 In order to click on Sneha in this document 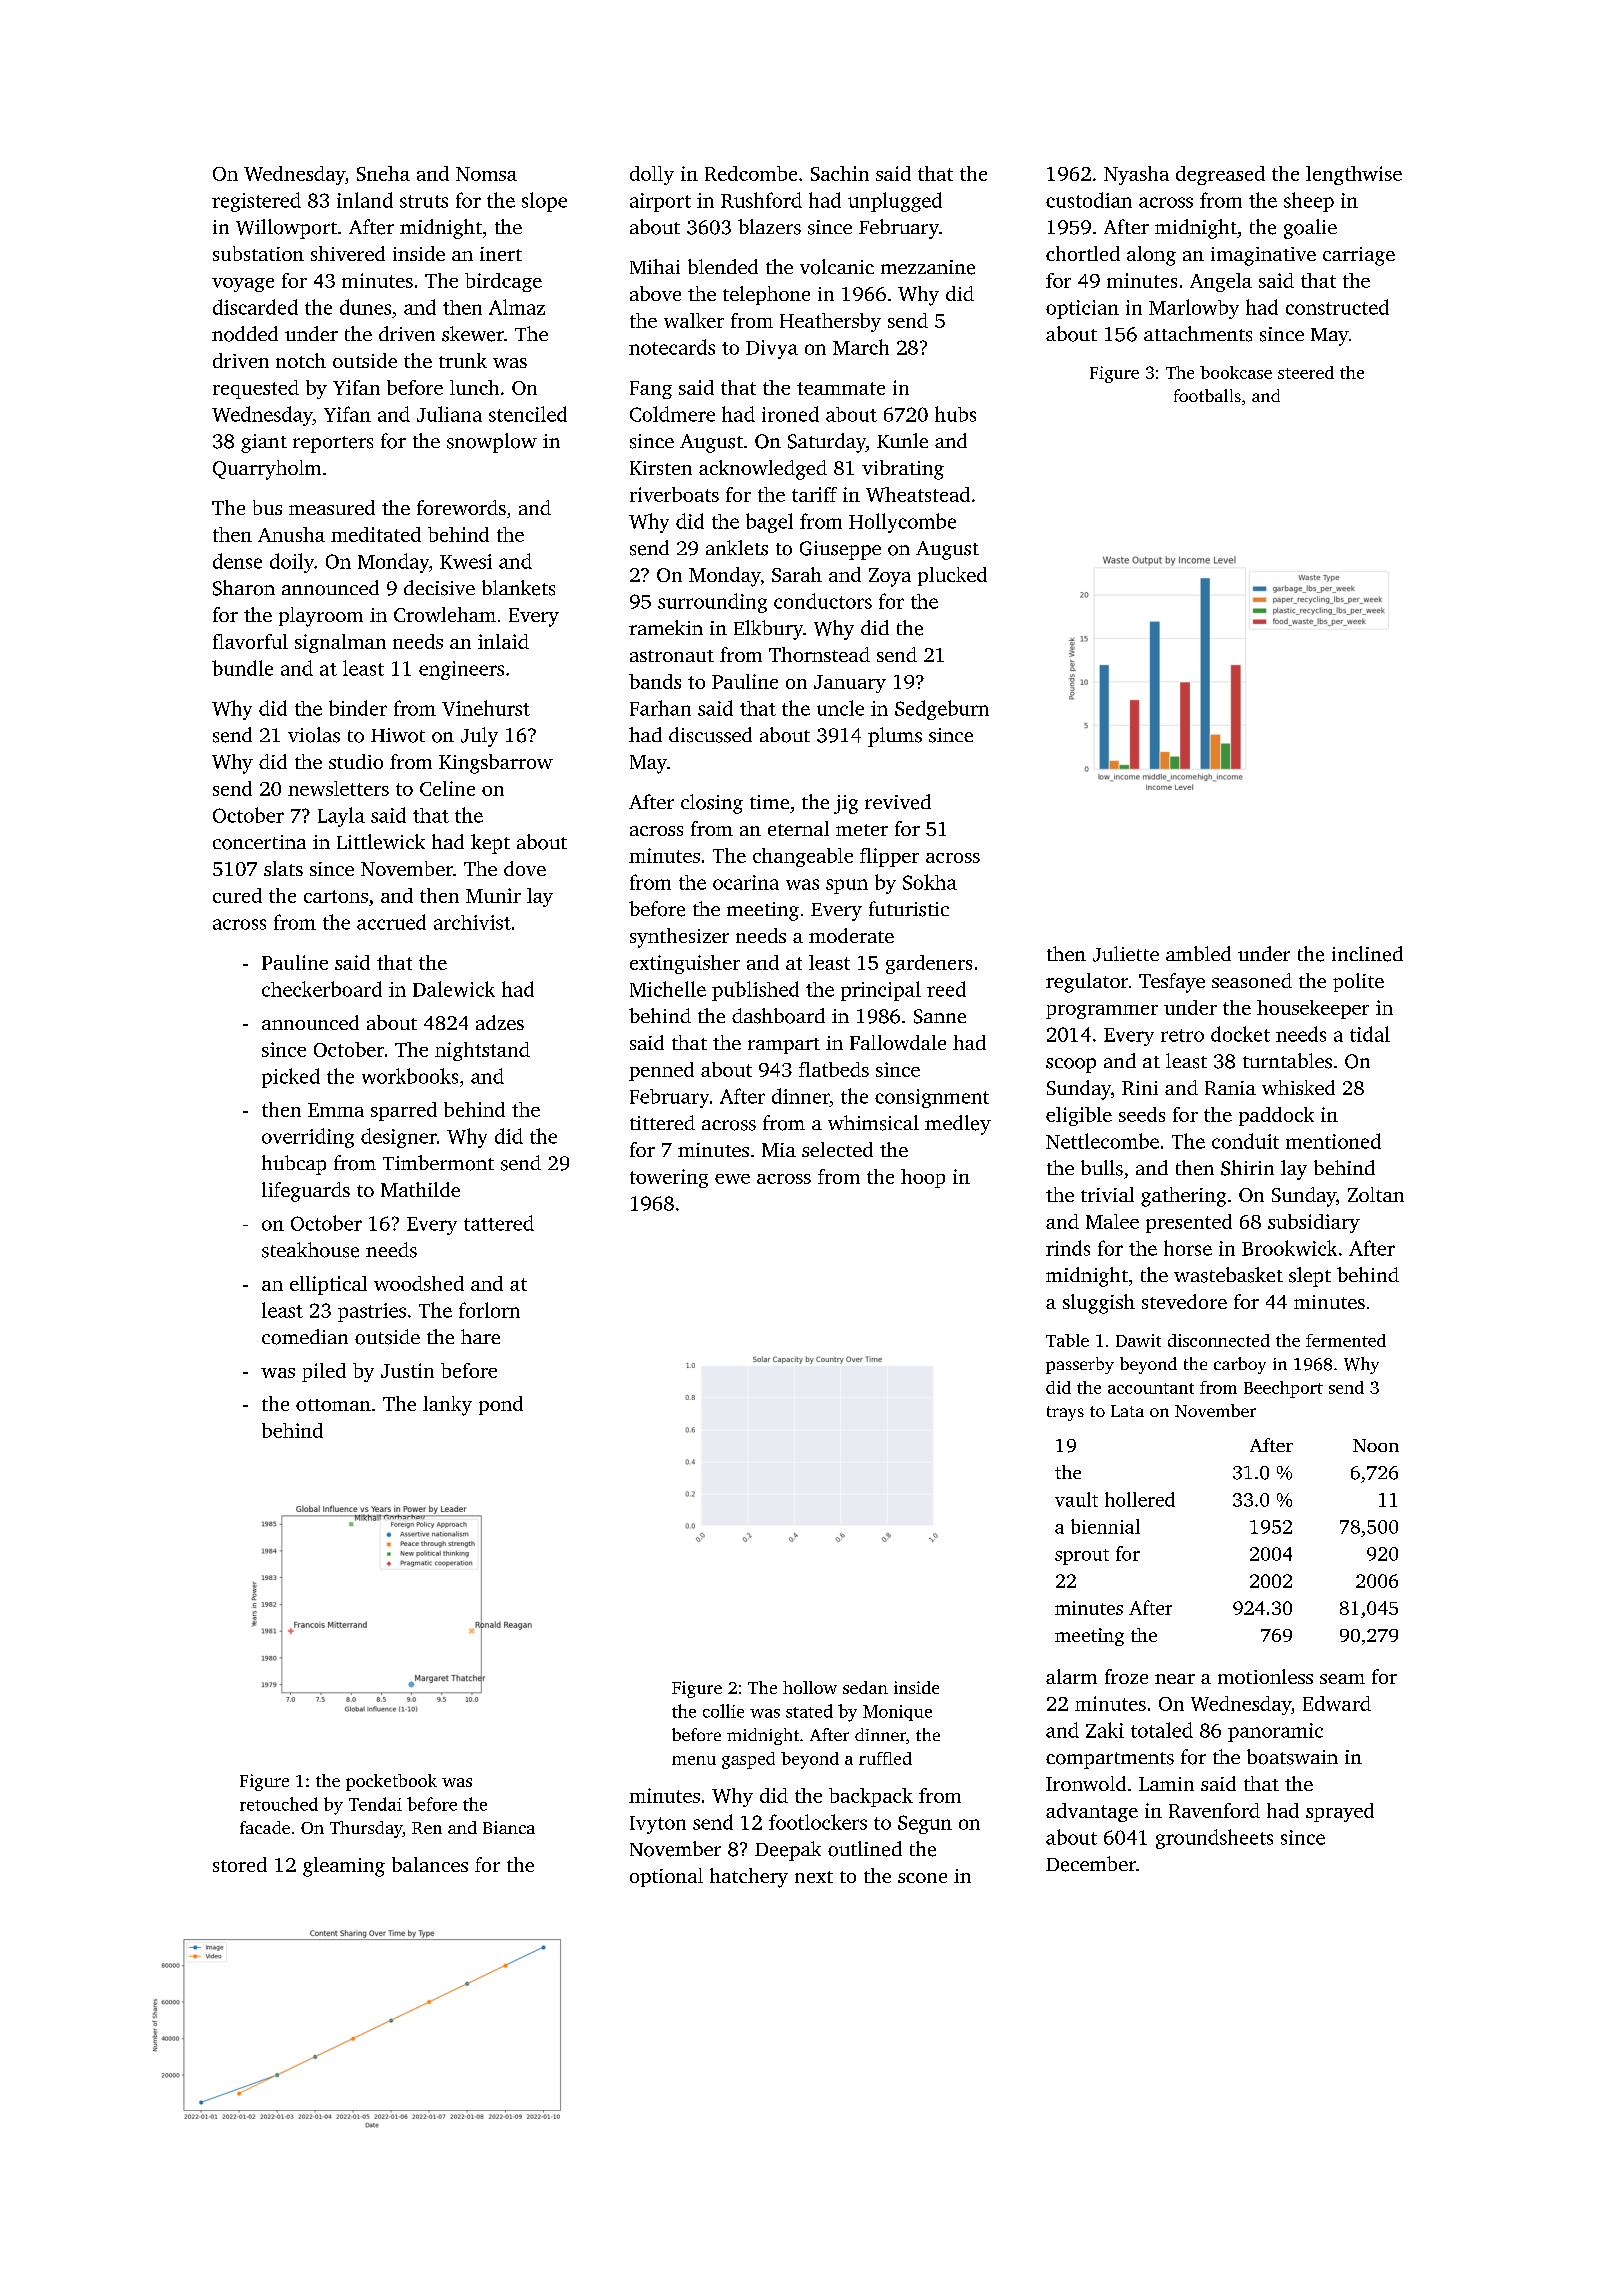, I will do `click(383, 173)`.
